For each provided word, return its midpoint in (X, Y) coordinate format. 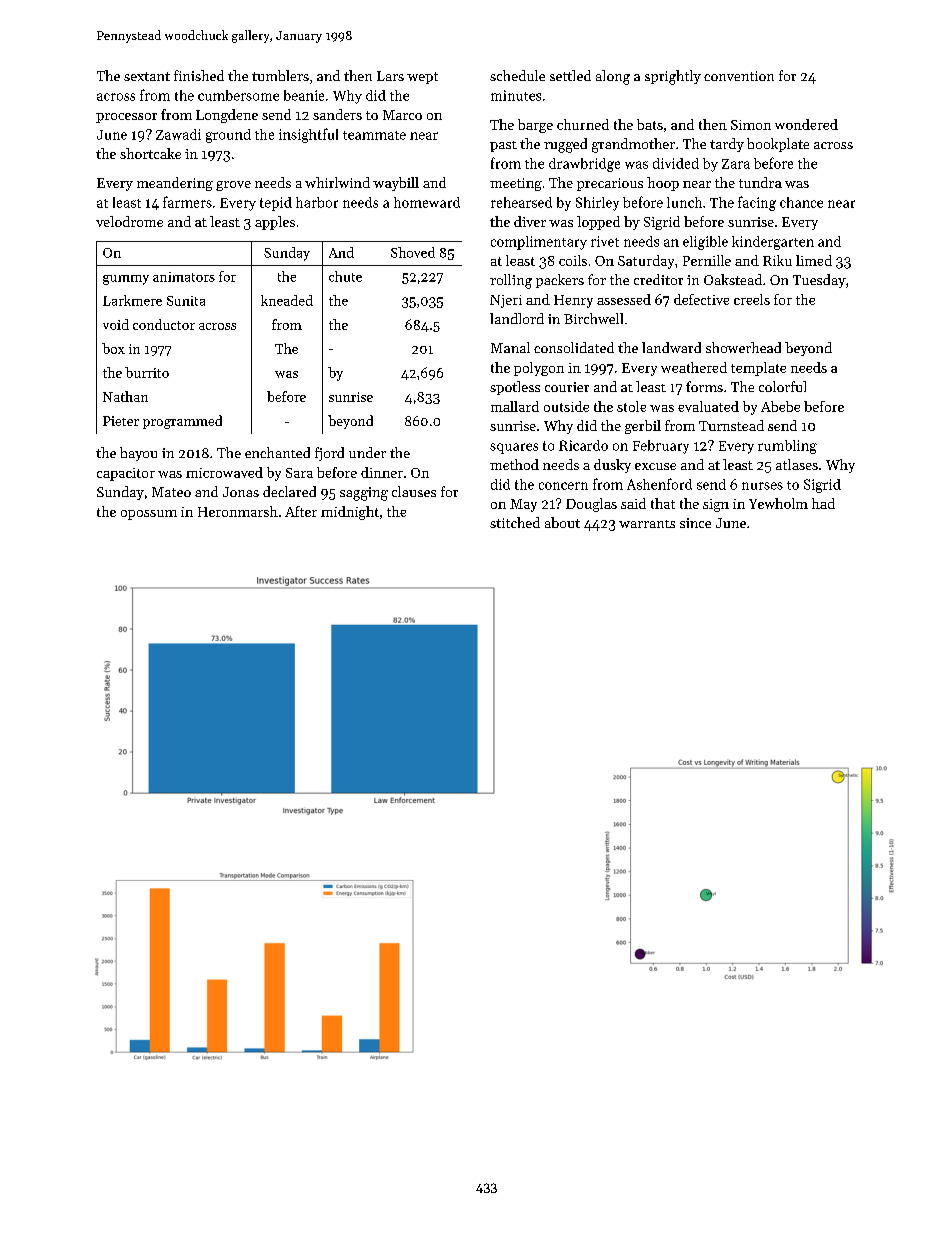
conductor (164, 324)
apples (275, 223)
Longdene (227, 116)
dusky (612, 466)
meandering (175, 184)
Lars (390, 76)
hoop (663, 184)
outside (566, 406)
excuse (655, 466)
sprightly (673, 77)
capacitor (126, 474)
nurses (762, 486)
